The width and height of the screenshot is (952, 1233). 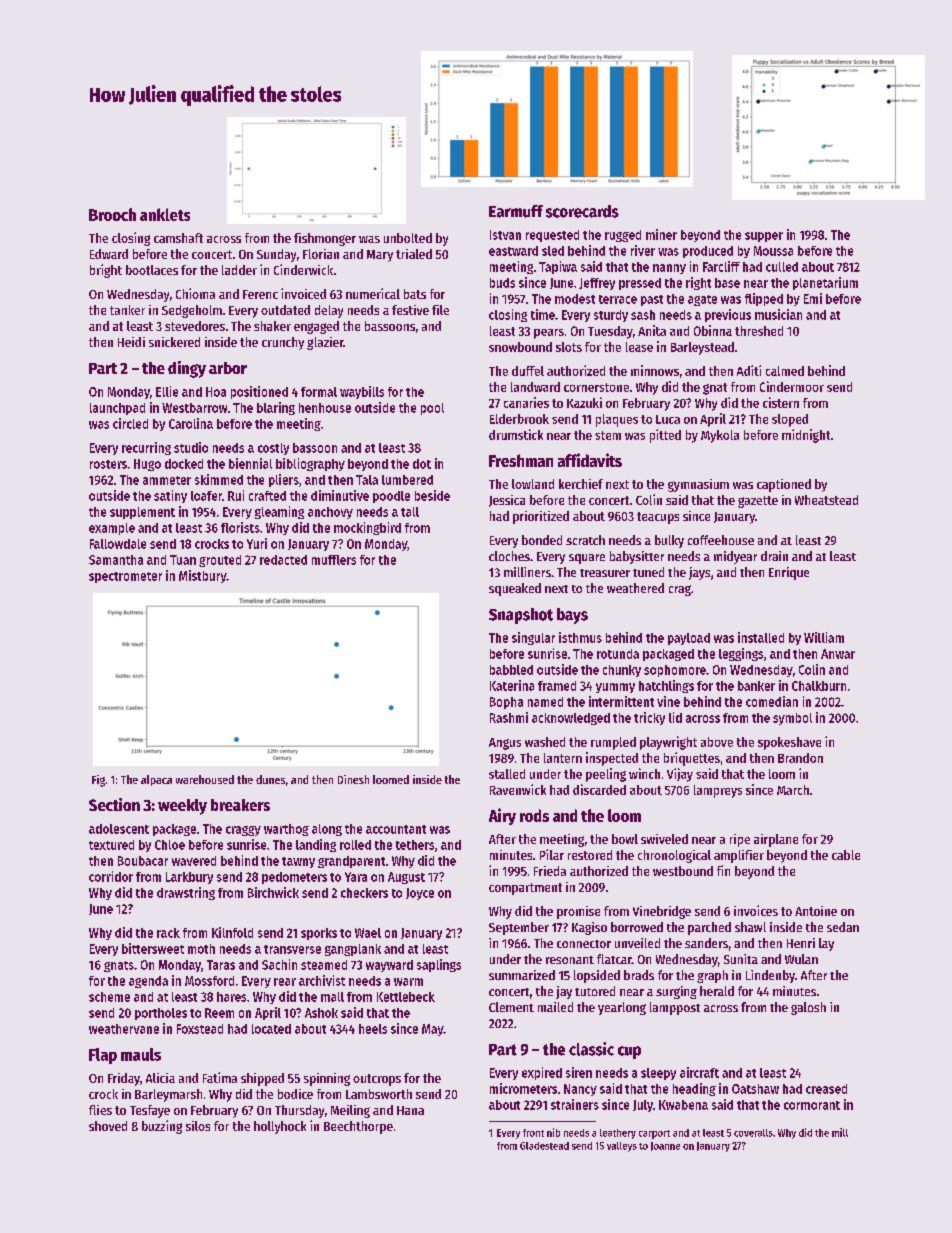 What do you see at coordinates (362, 392) in the screenshot?
I see `waybills` at bounding box center [362, 392].
